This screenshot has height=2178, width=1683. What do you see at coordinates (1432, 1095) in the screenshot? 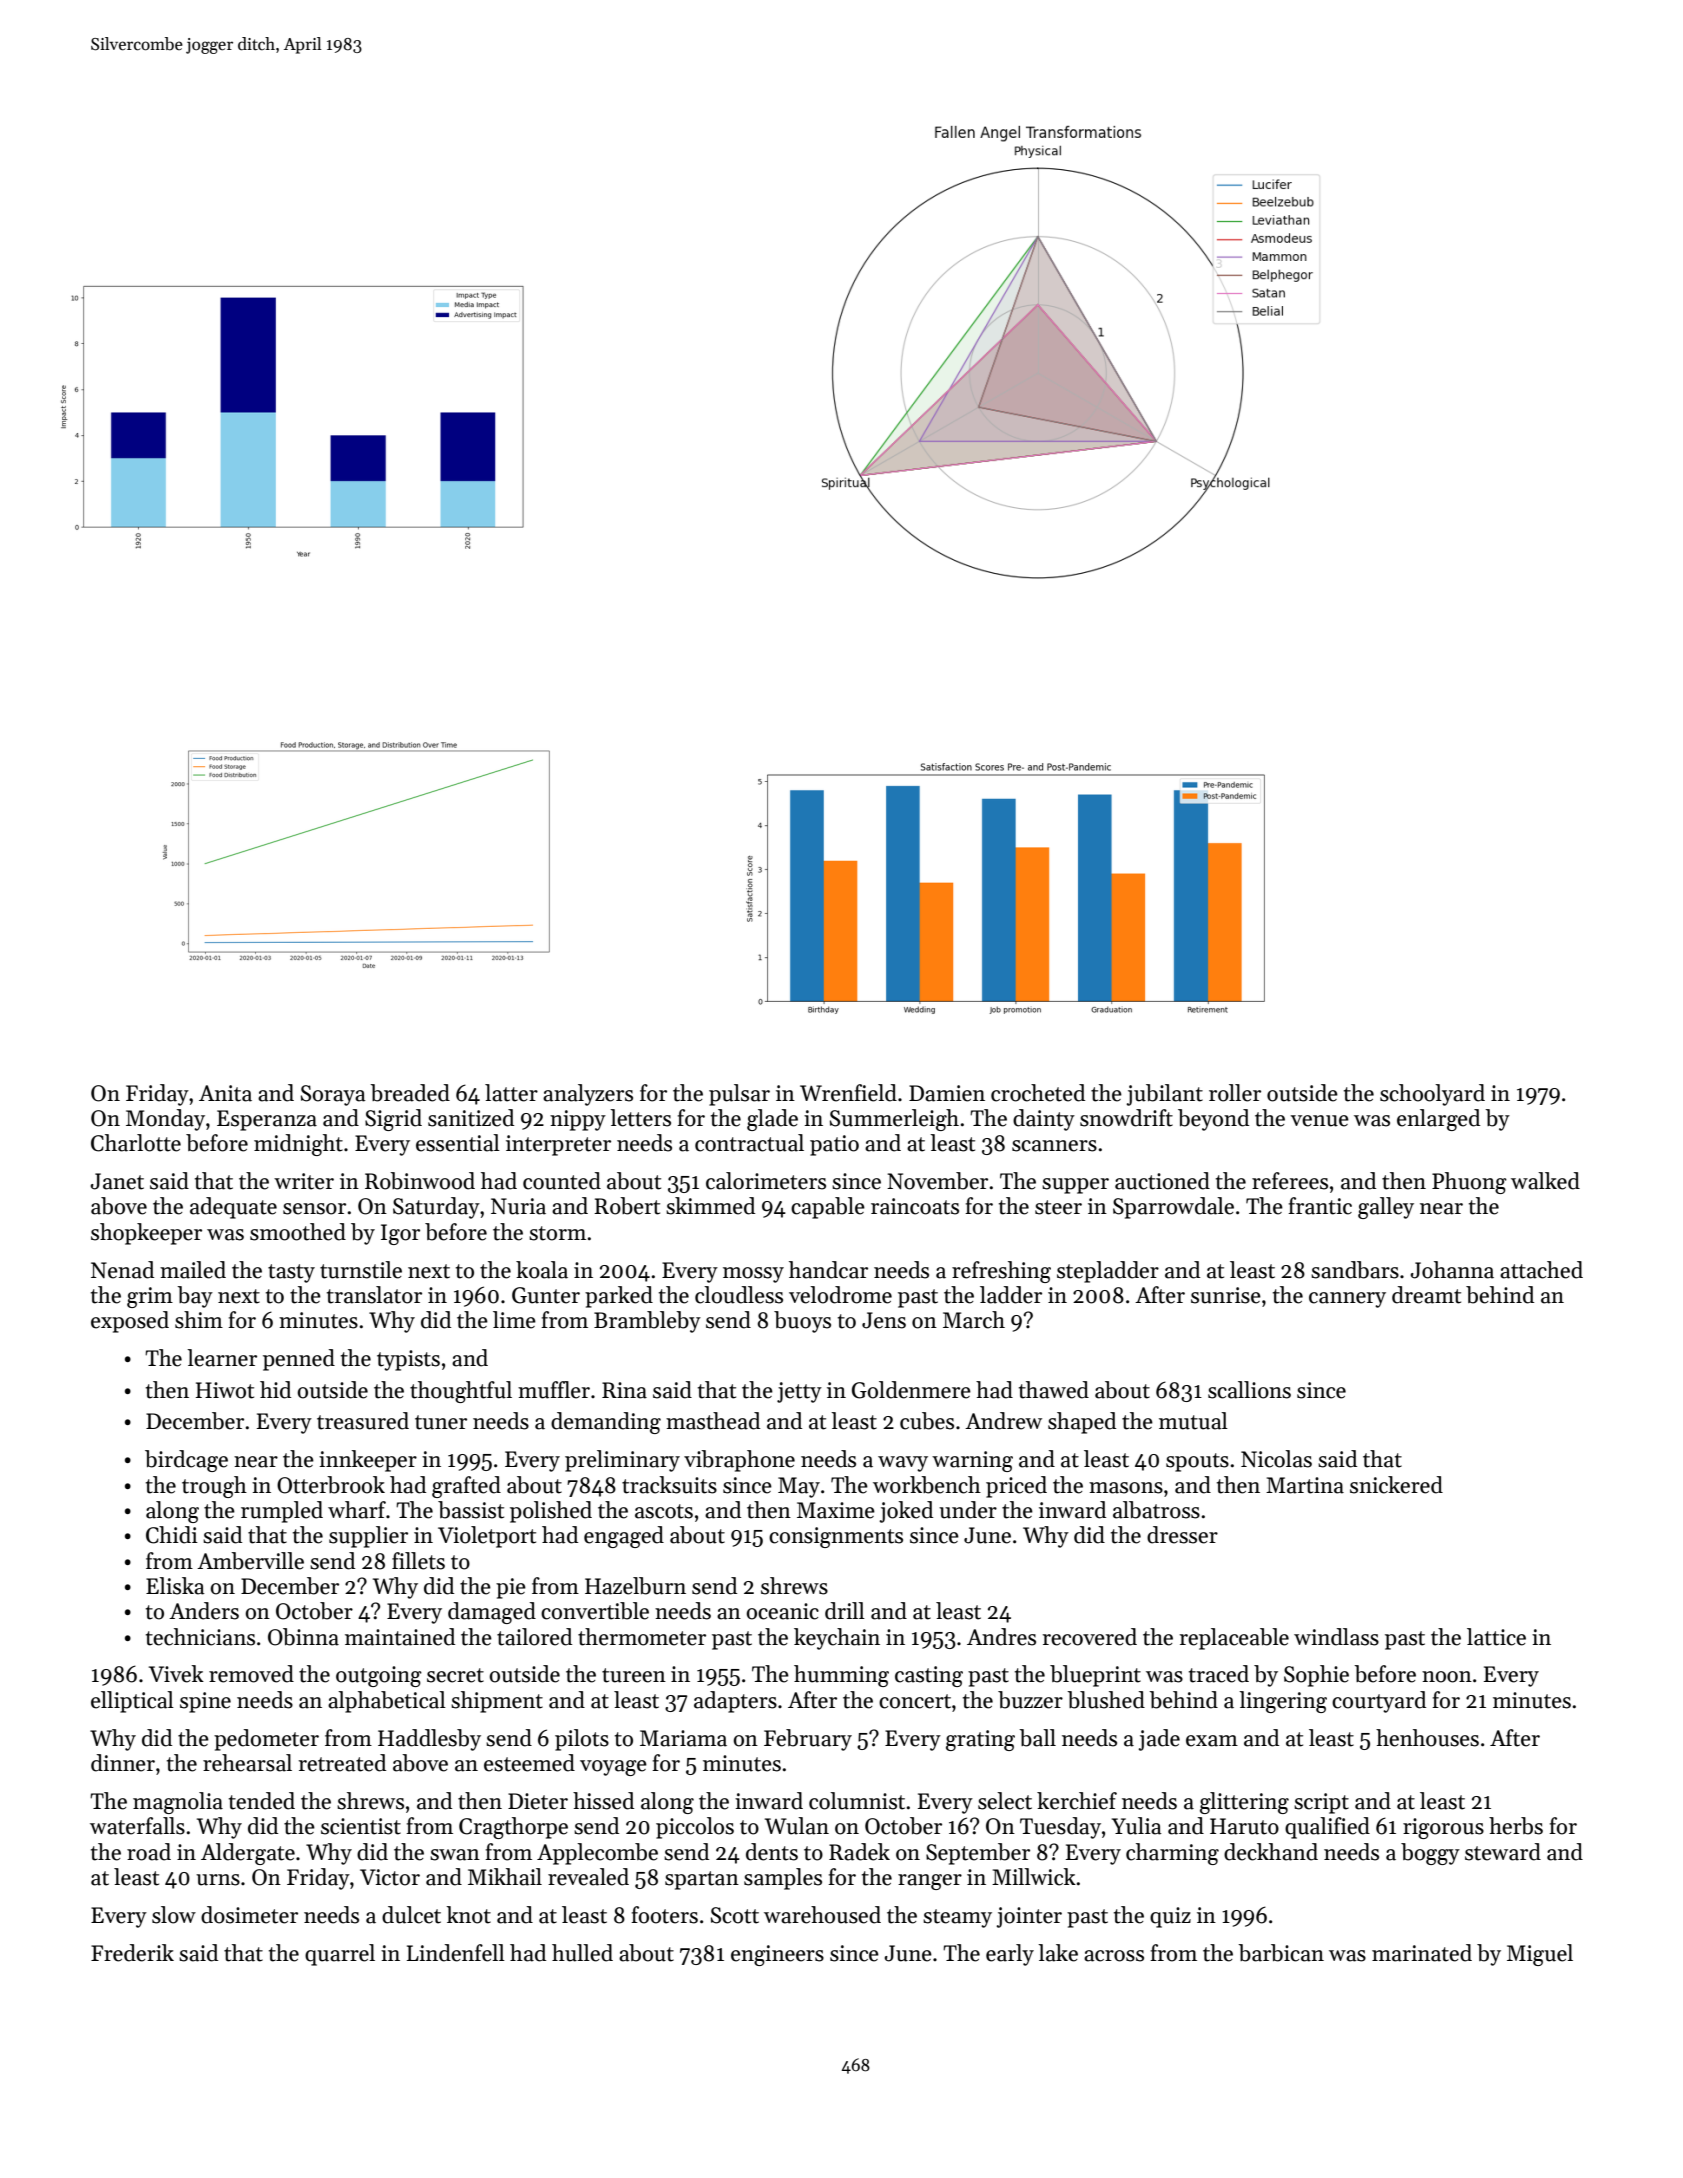
I see `schoolyard` at bounding box center [1432, 1095].
